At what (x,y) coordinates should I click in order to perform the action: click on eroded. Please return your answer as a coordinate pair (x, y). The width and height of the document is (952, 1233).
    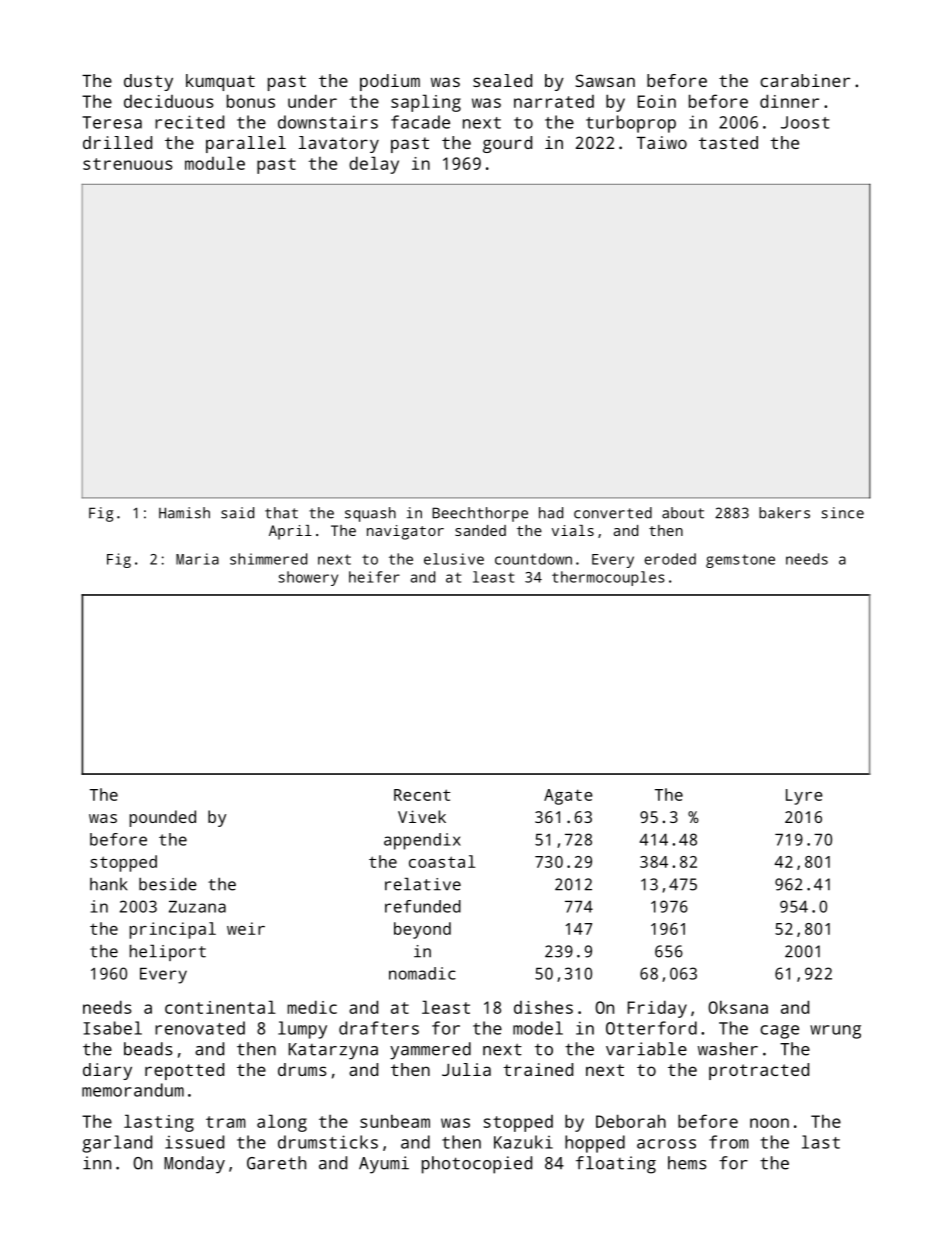
    Looking at the image, I should click on (670, 559).
